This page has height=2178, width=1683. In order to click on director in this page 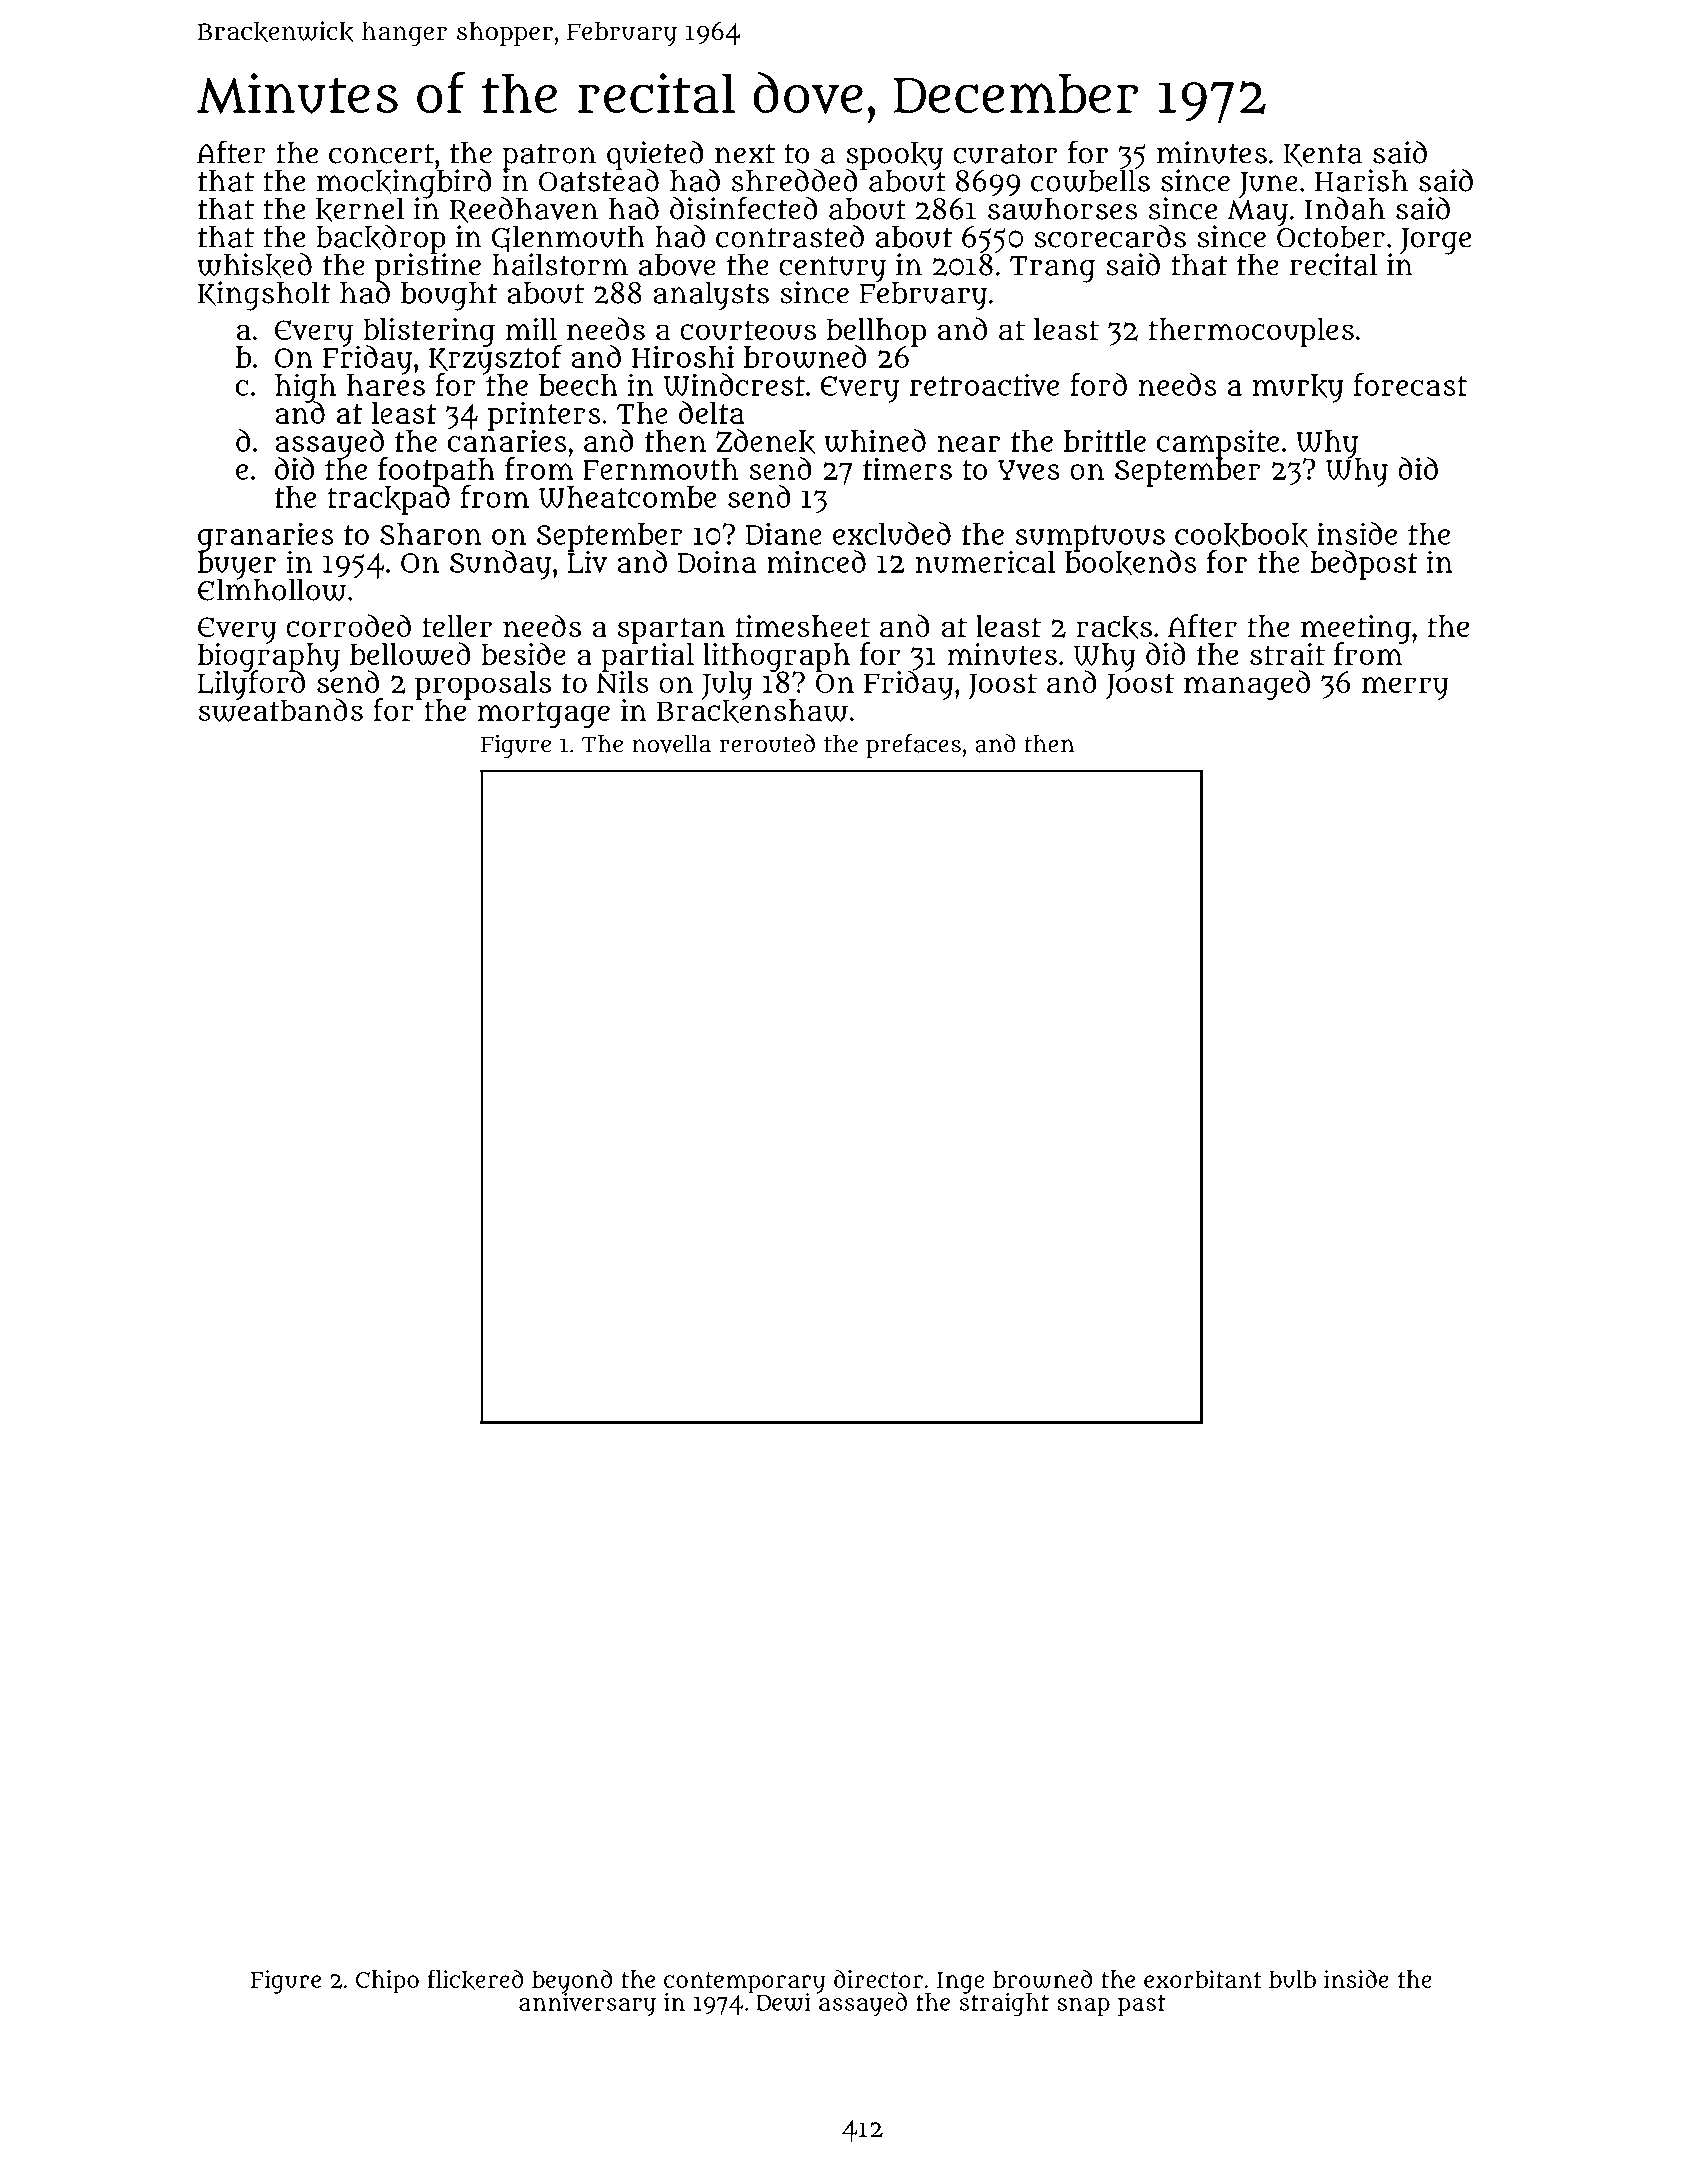, I will do `click(878, 1979)`.
